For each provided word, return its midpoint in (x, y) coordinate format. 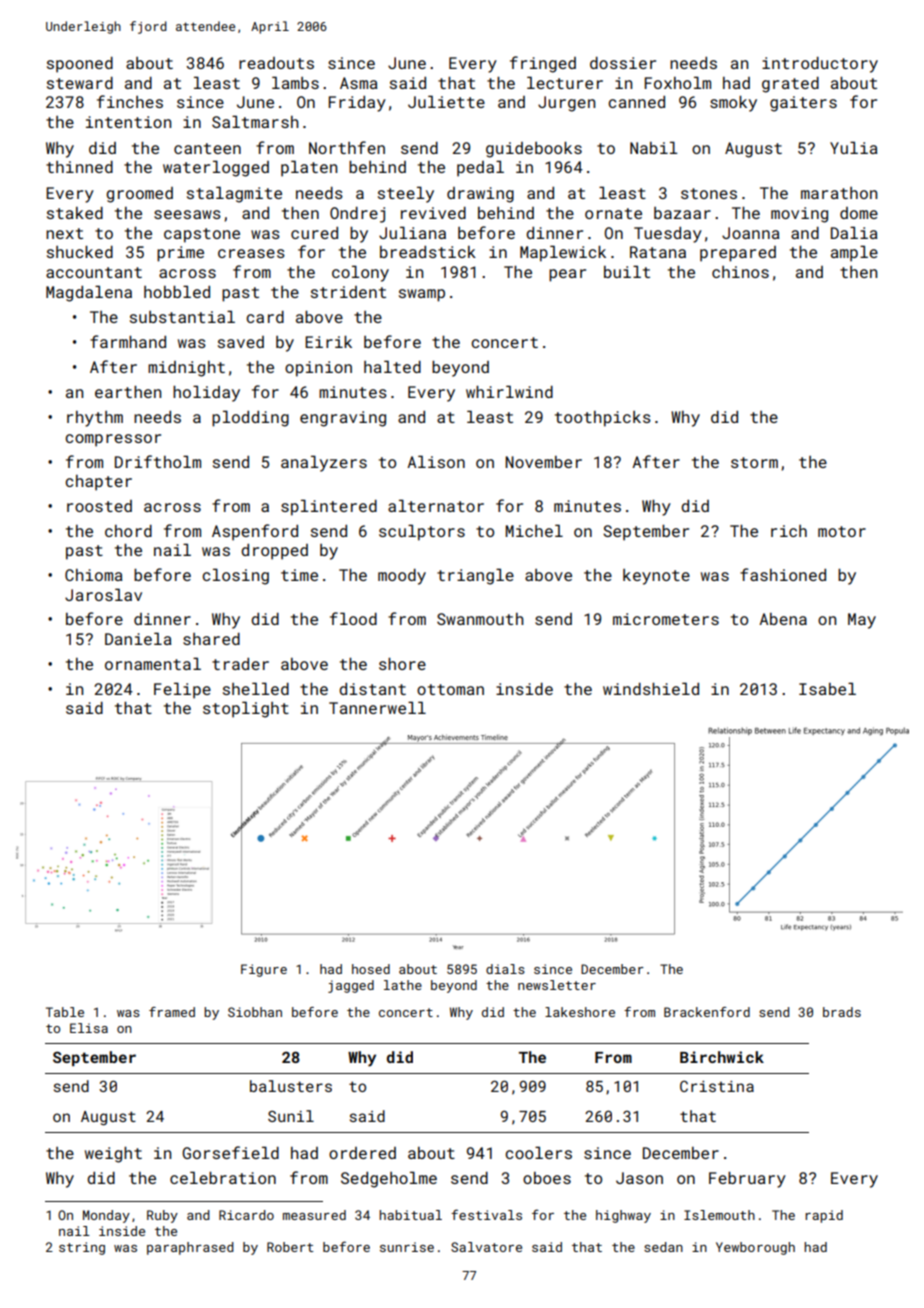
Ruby (162, 1216)
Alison (436, 461)
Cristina (717, 1086)
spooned (80, 65)
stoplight (246, 709)
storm (754, 462)
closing (235, 576)
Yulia (853, 147)
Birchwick (722, 1057)
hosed (371, 969)
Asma (358, 83)
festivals (486, 1214)
